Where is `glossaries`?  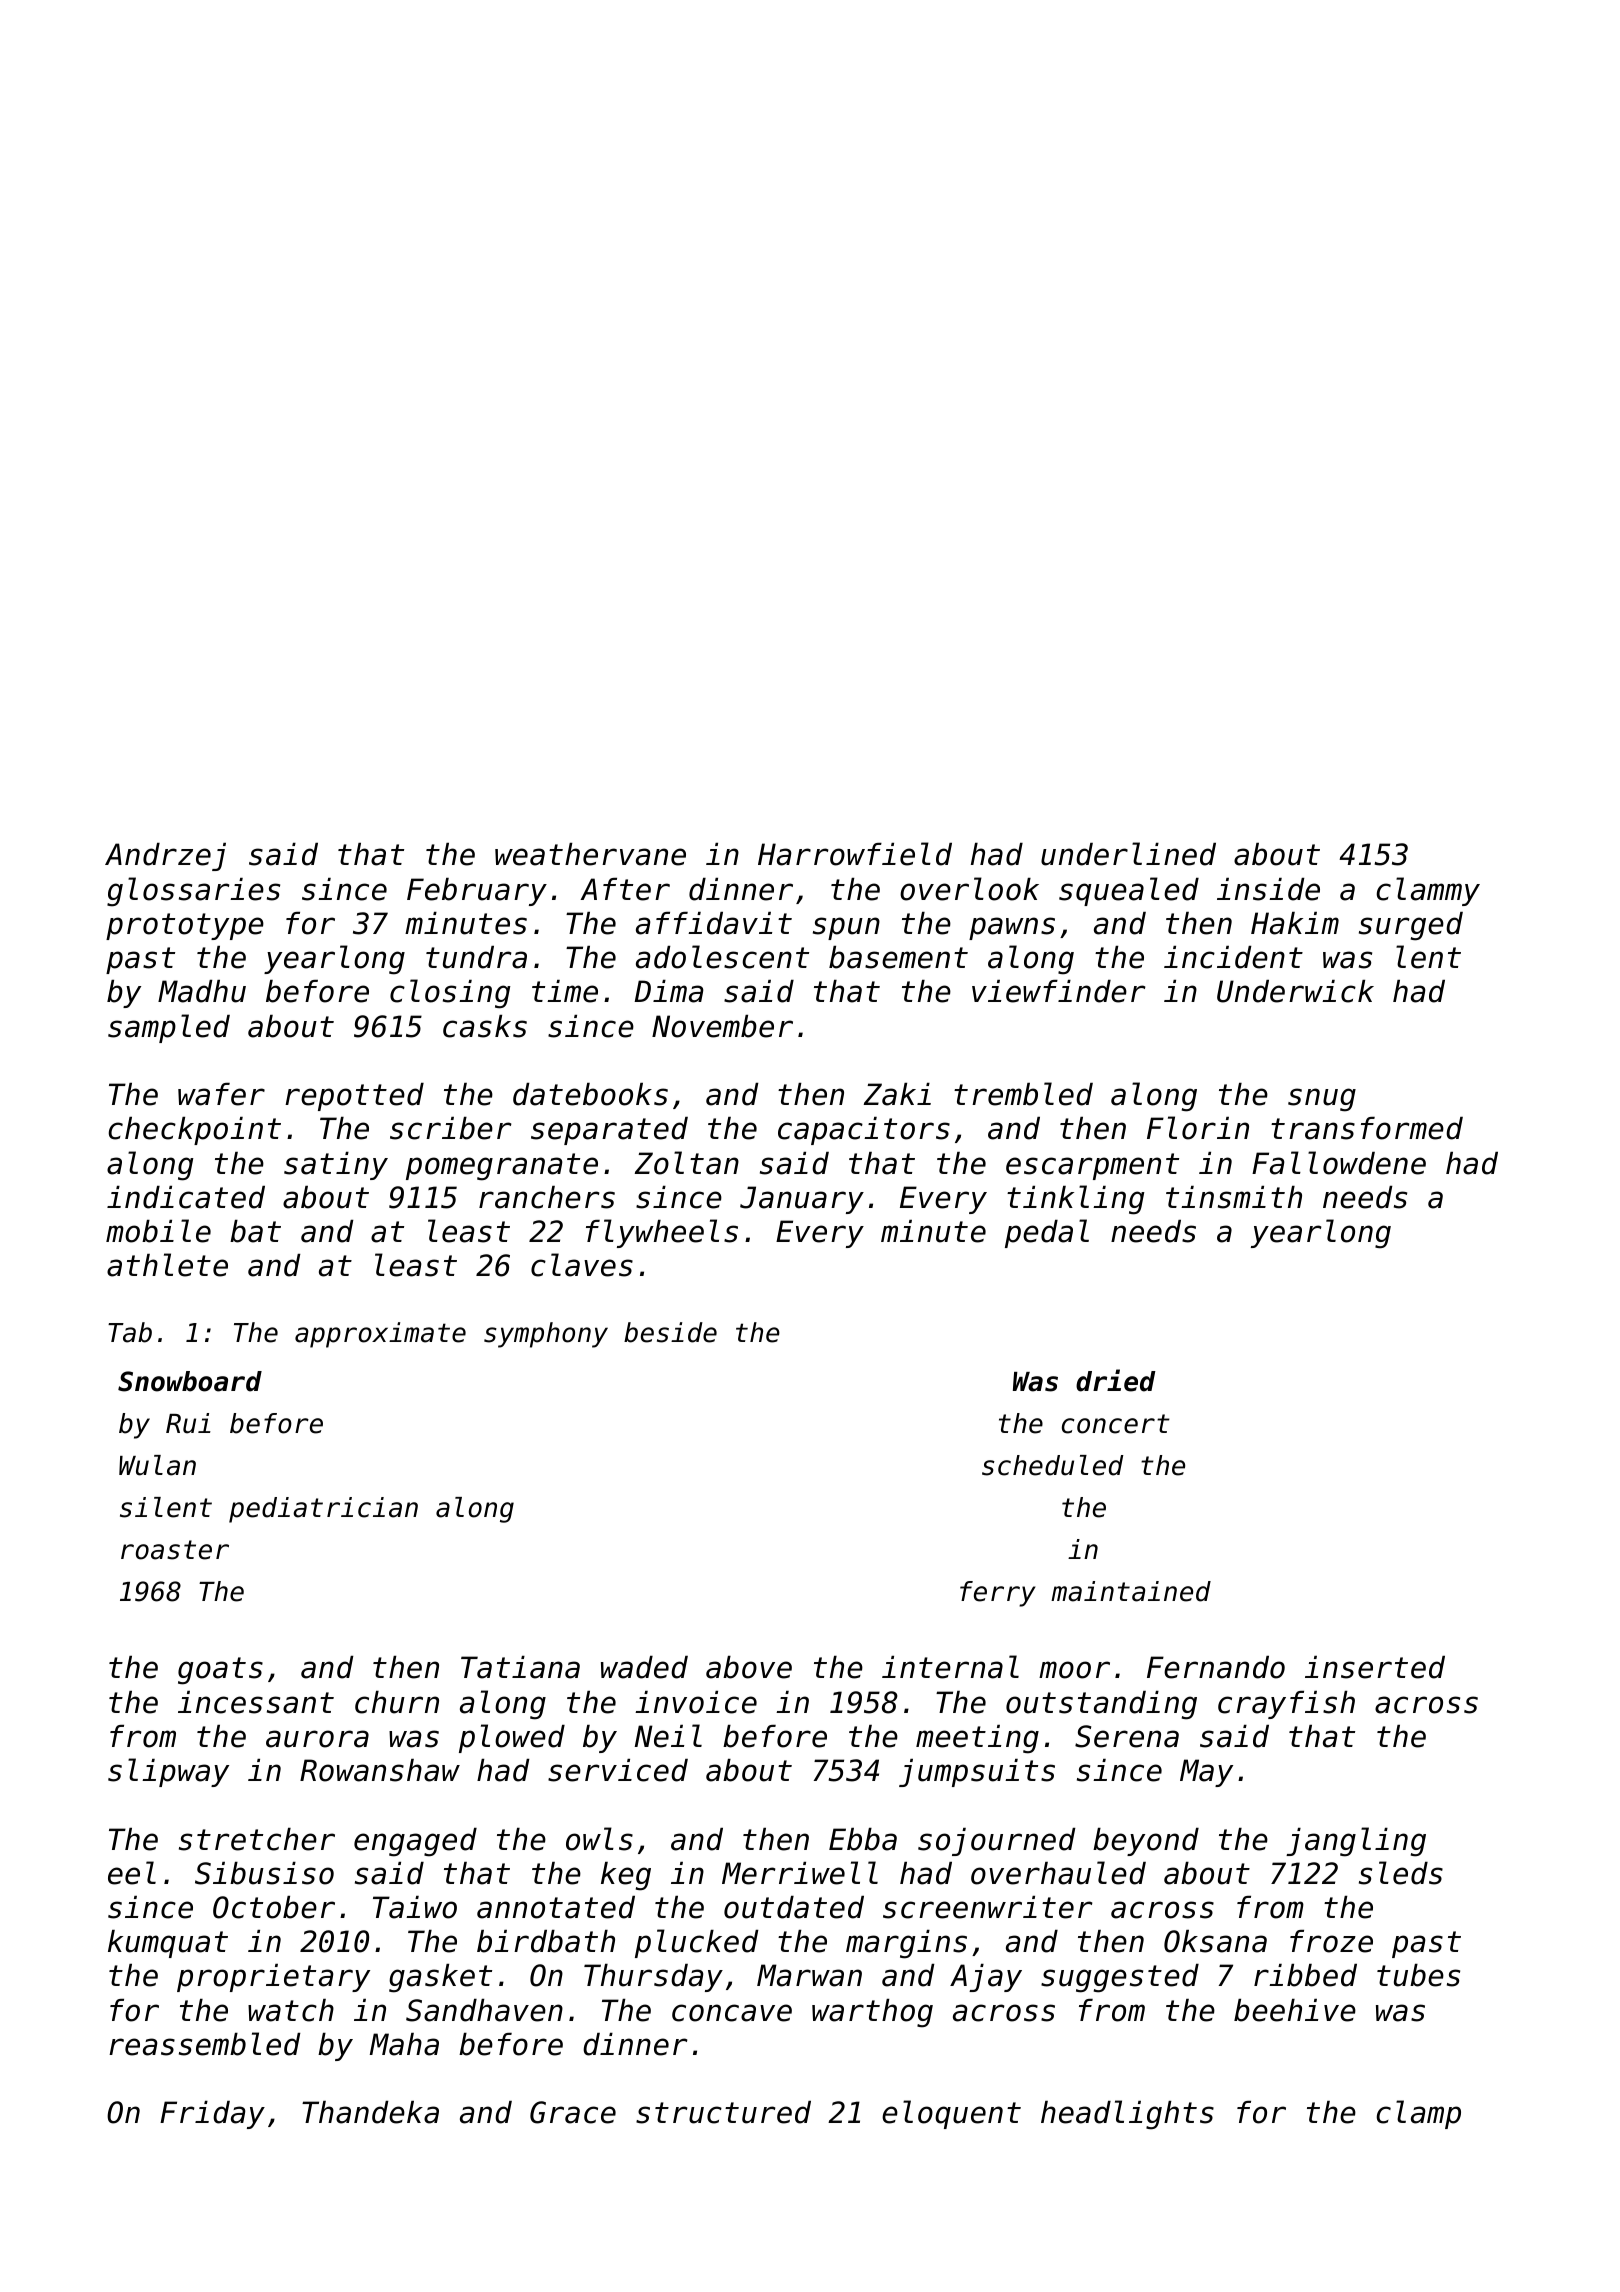
glossaries is located at coordinates (193, 892).
